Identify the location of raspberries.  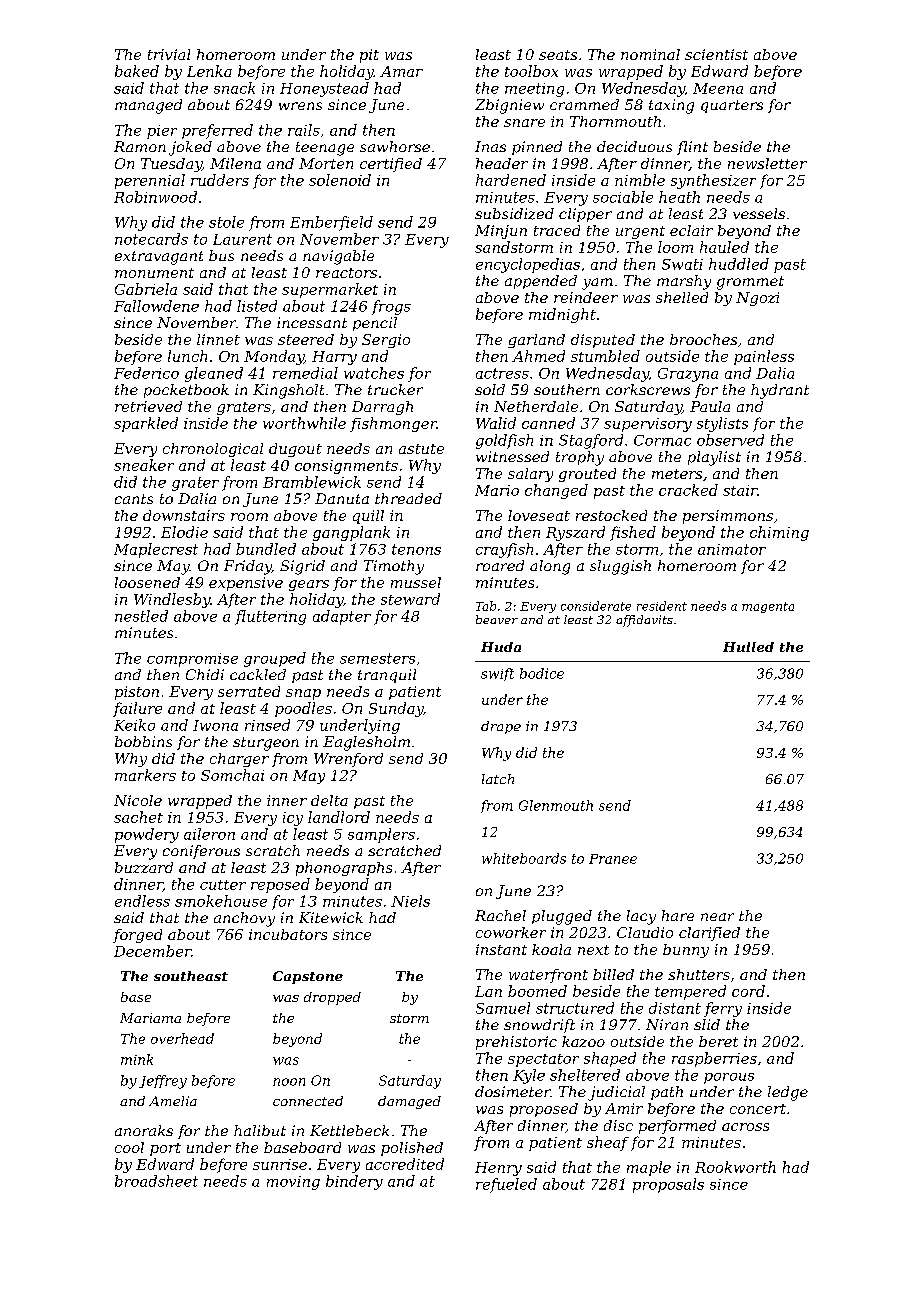
(714, 1059).
